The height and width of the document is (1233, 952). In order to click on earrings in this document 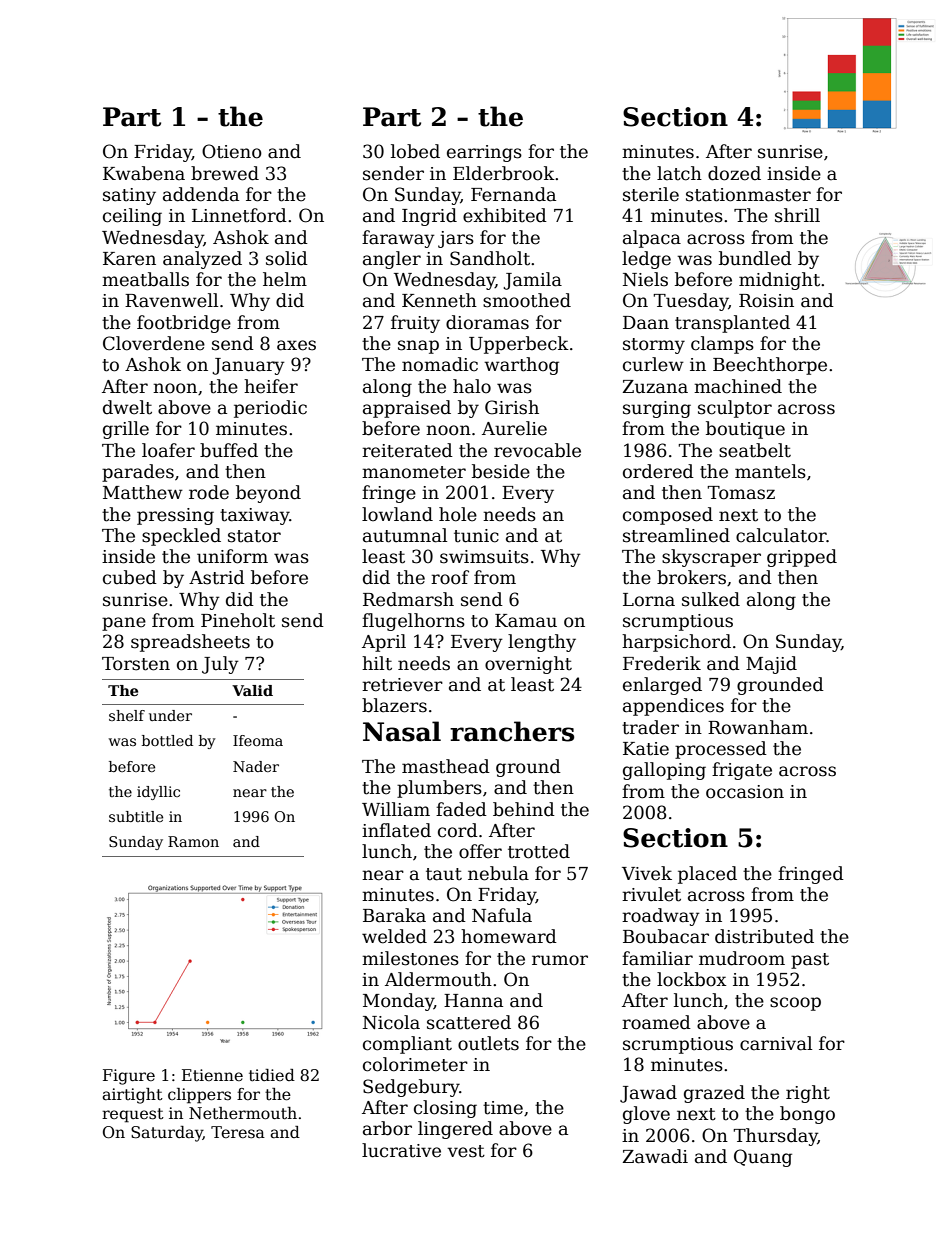, I will do `click(484, 153)`.
